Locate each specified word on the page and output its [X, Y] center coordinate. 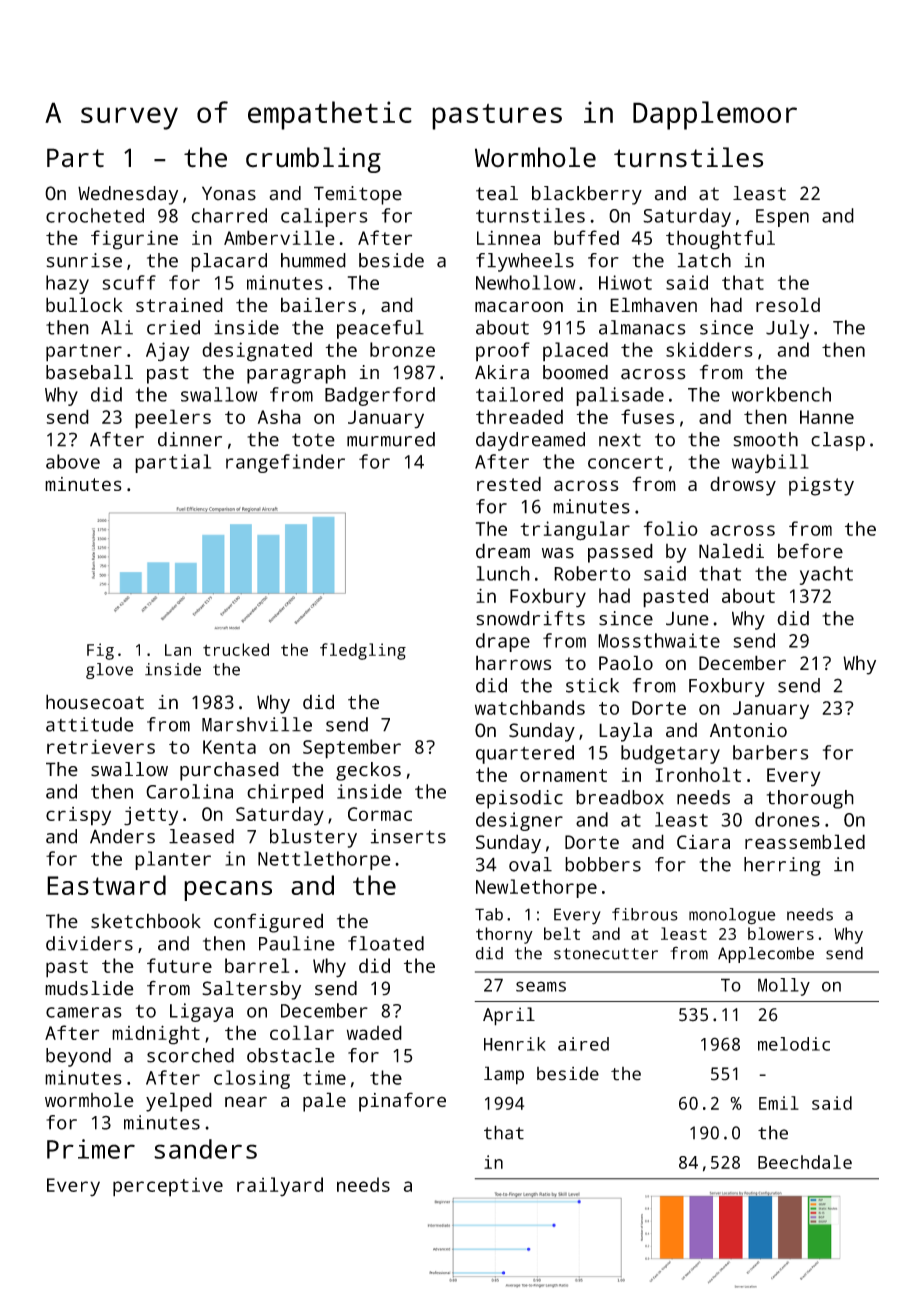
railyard [280, 1187]
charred [229, 215]
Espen [782, 218]
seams [541, 986]
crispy [78, 816]
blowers [781, 933]
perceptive [168, 1187]
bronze [402, 349]
